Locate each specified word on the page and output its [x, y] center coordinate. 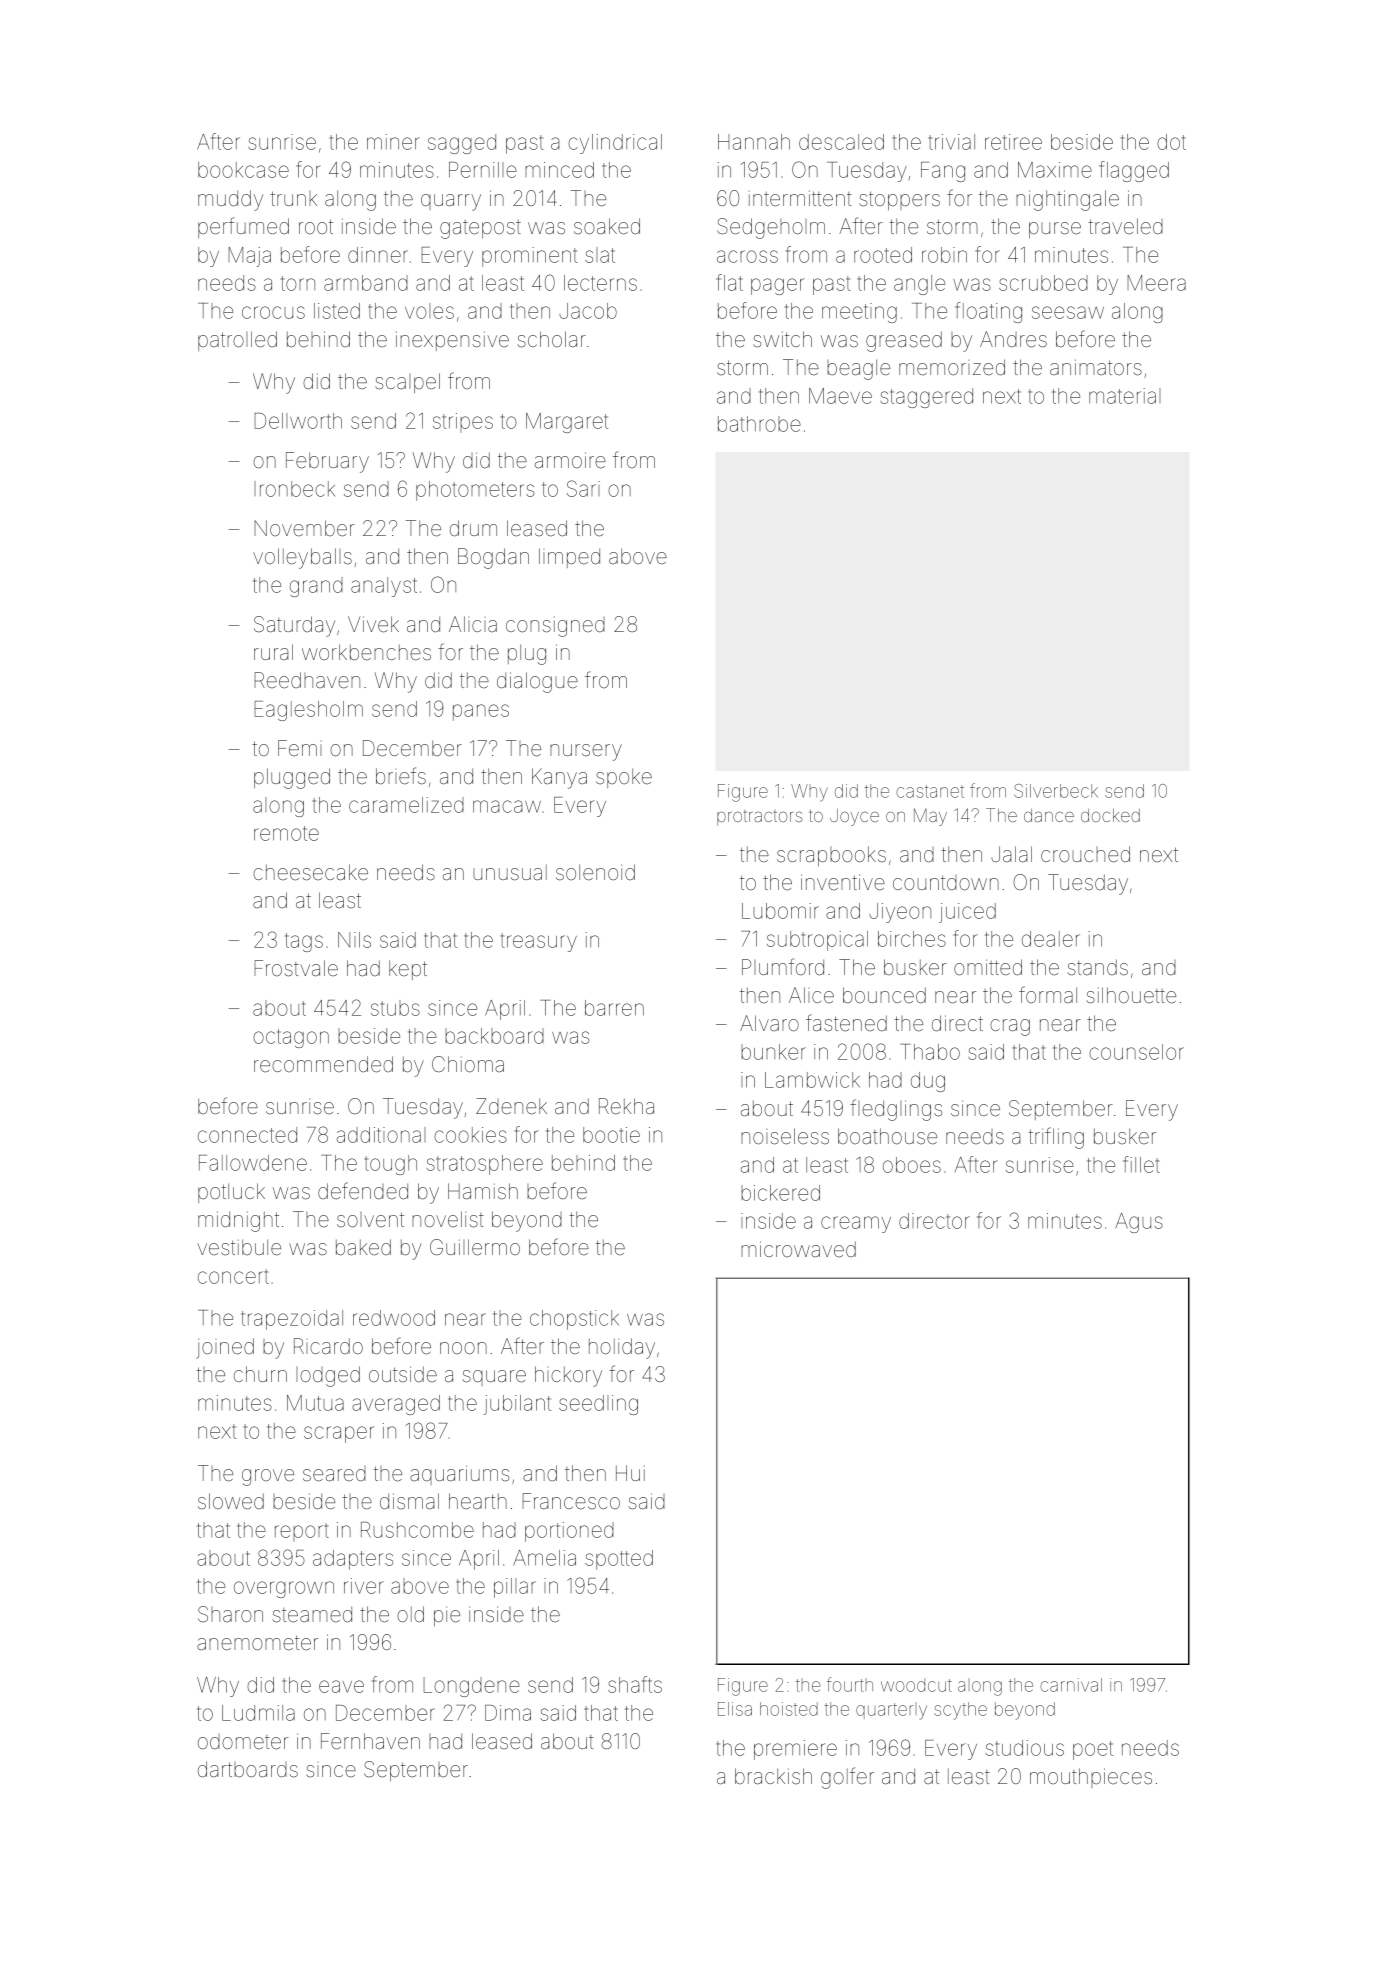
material [1124, 396]
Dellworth [298, 421]
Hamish [483, 1191]
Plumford [783, 966]
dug [928, 1082]
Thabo [930, 1052]
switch [782, 339]
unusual [510, 873]
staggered [926, 398]
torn [298, 283]
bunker [773, 1052]
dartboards [248, 1769]
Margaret [567, 423]
